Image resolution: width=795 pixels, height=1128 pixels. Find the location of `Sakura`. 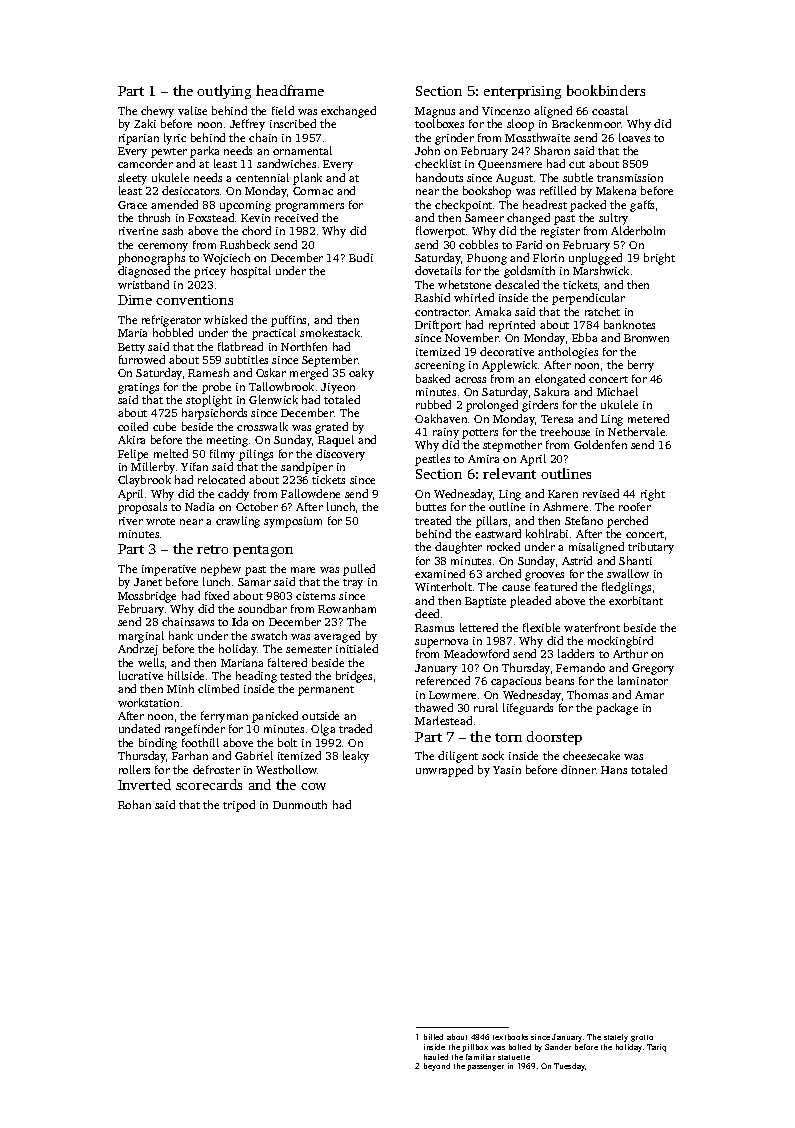

Sakura is located at coordinates (551, 391).
